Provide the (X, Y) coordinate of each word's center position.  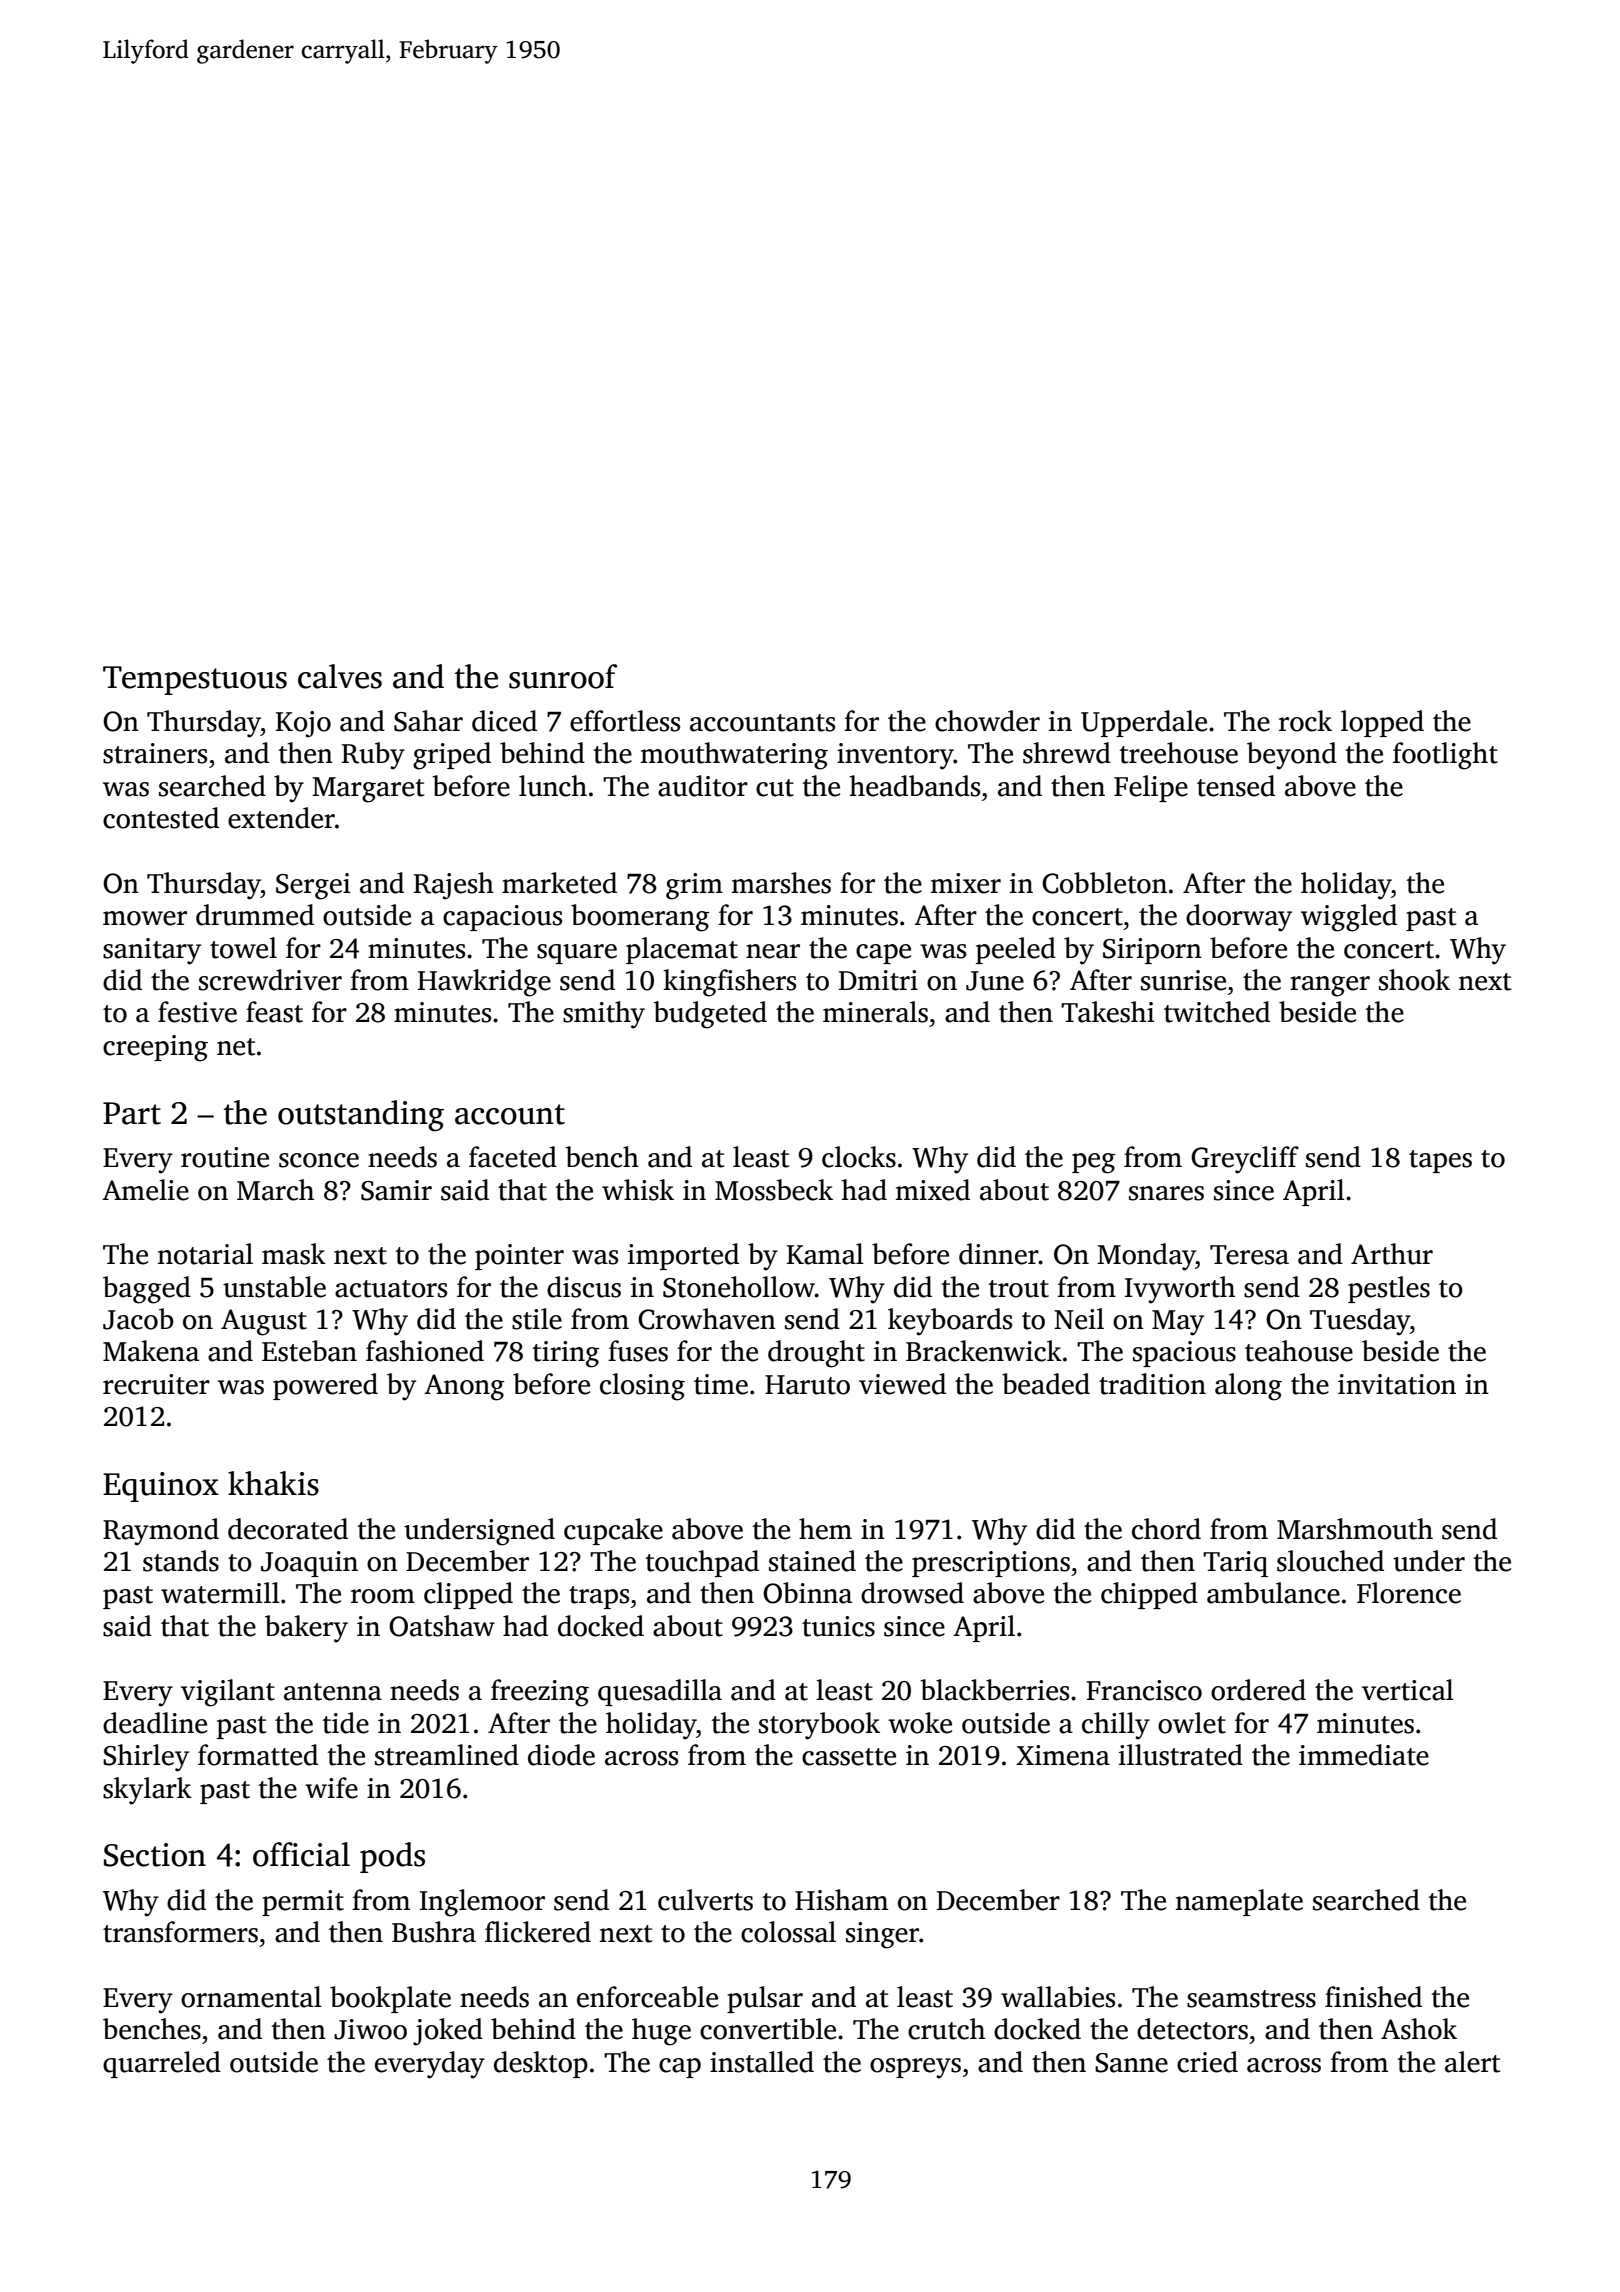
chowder (987, 721)
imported (683, 1256)
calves (340, 676)
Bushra (434, 1932)
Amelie (145, 1190)
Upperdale (1144, 723)
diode (561, 1755)
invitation (1397, 1384)
